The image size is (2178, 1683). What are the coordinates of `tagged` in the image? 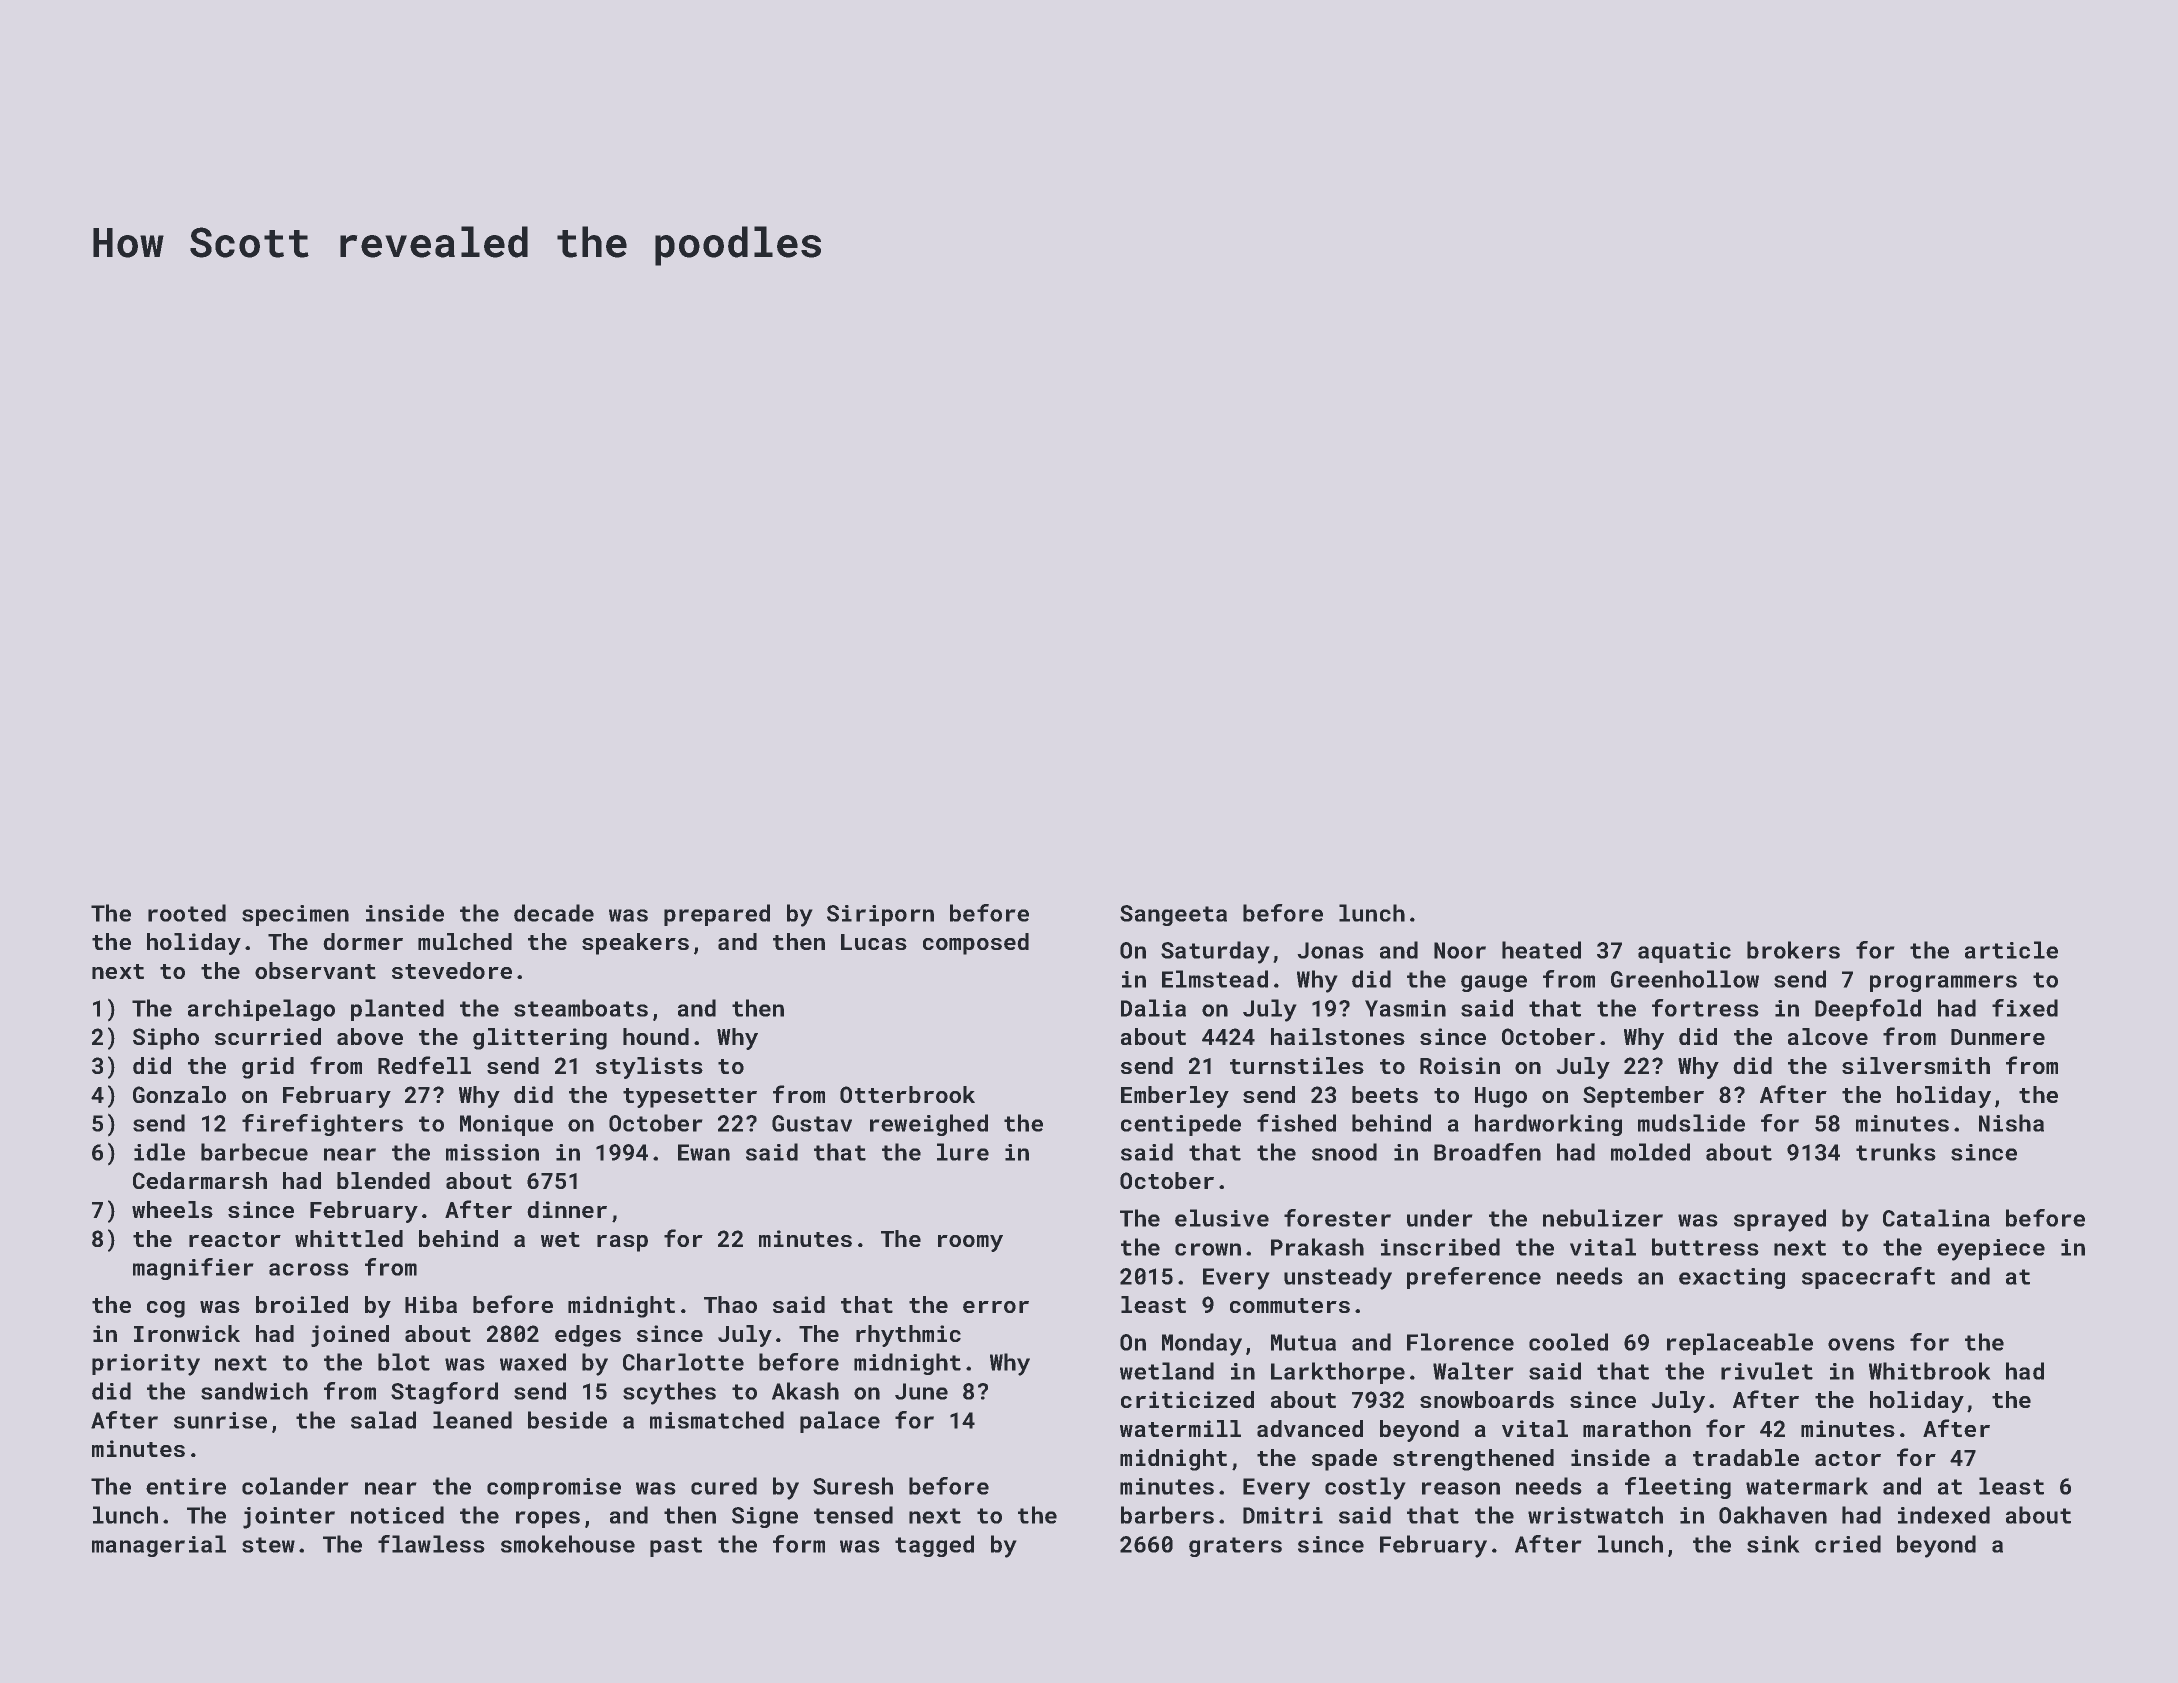 It's located at (934, 1546).
